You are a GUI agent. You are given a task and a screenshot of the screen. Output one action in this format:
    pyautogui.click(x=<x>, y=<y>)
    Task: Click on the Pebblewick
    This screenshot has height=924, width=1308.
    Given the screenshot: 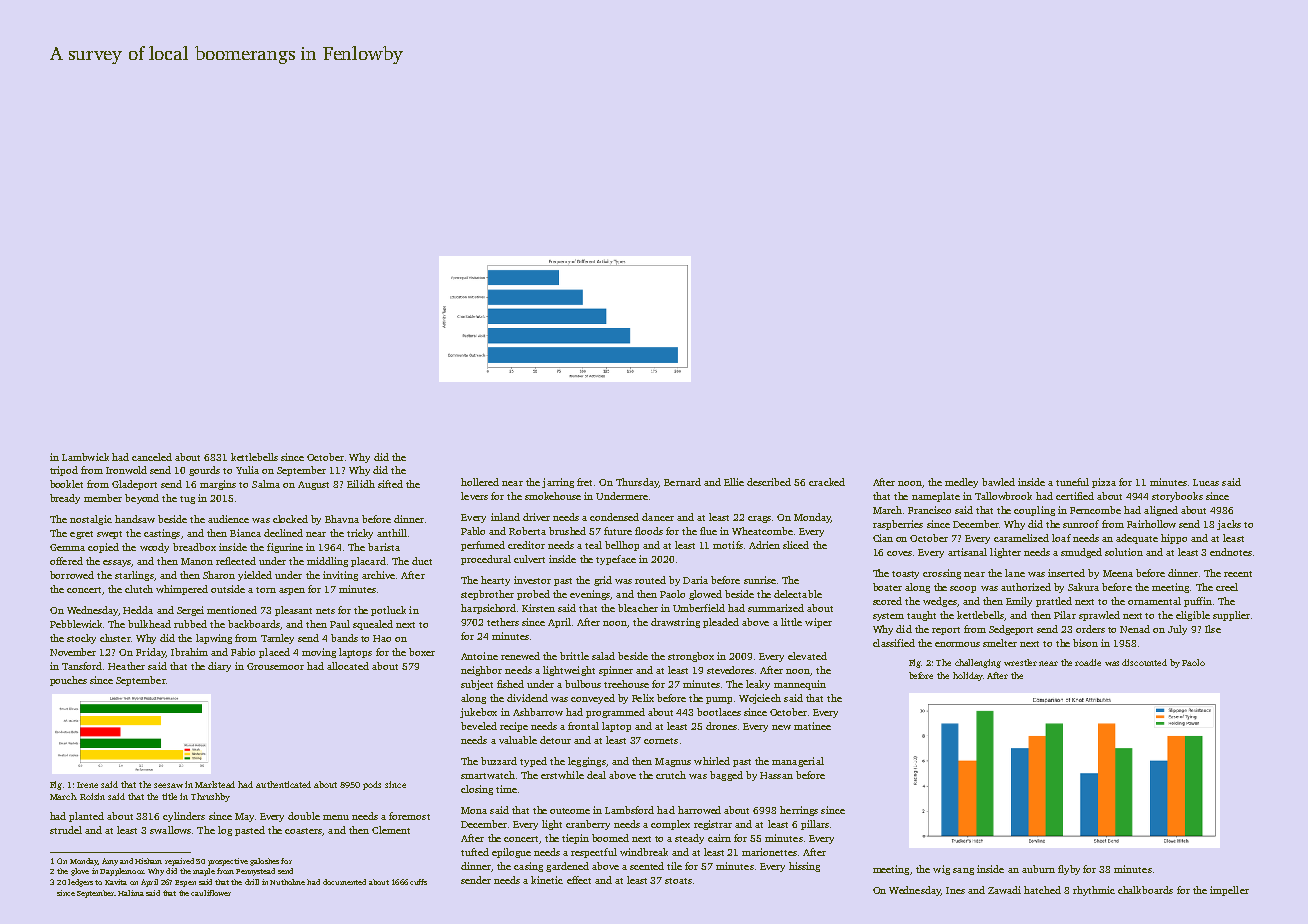 What is the action you would take?
    pyautogui.click(x=76, y=624)
